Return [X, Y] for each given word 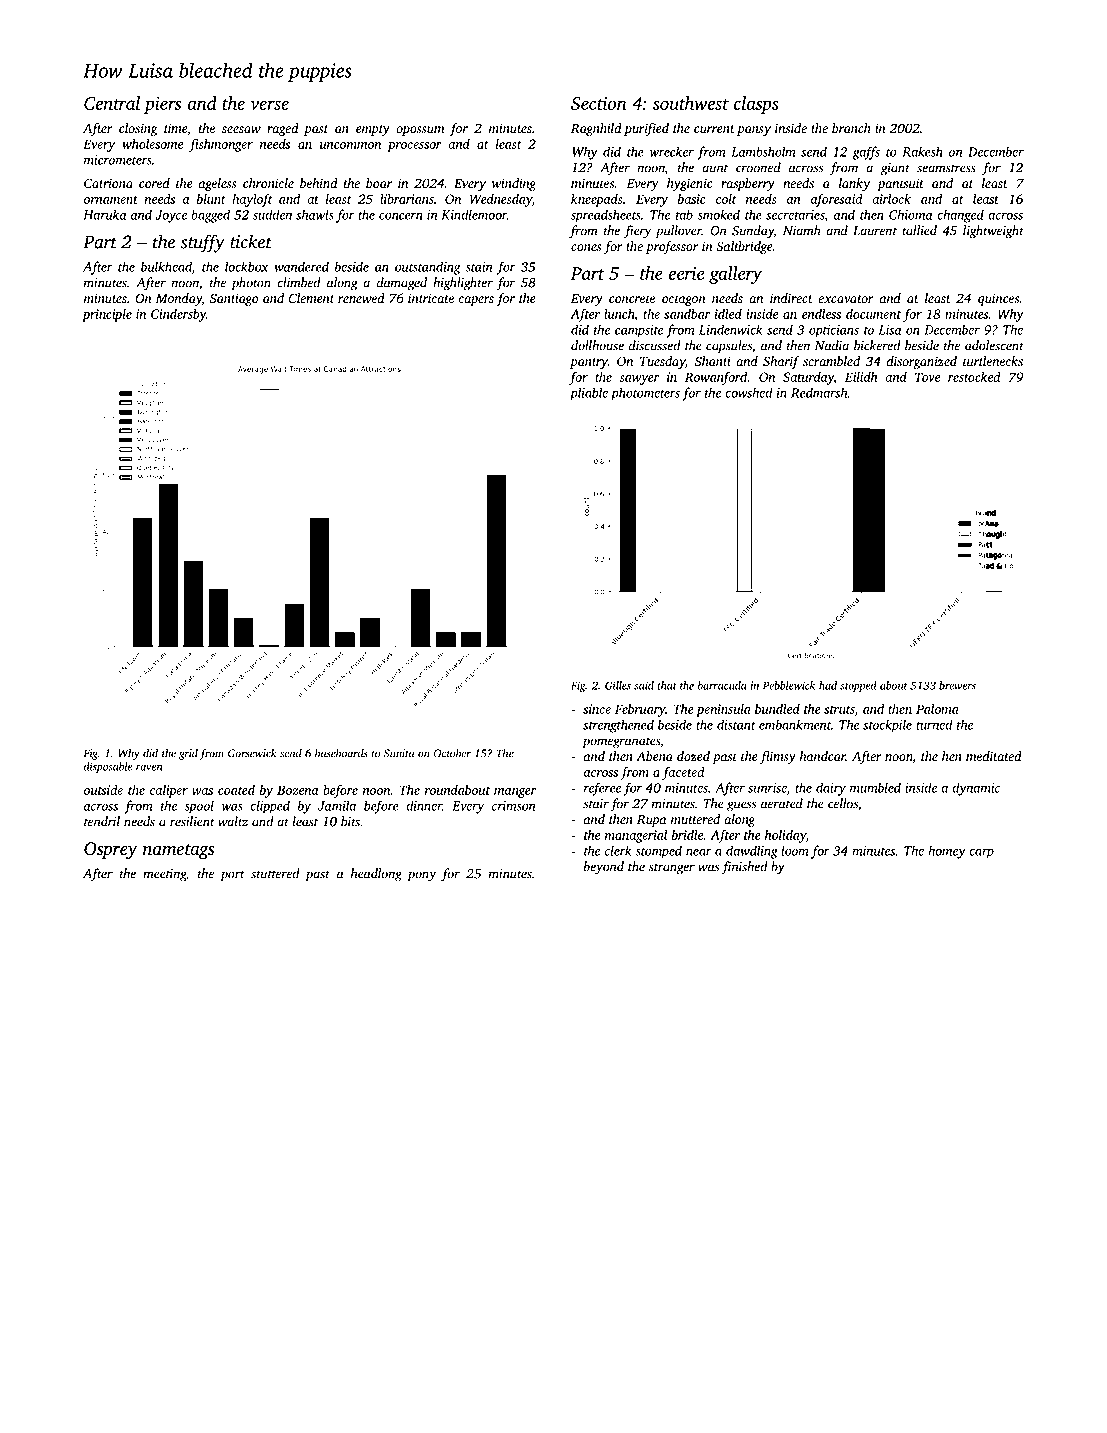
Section [599, 103]
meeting [164, 875]
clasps [756, 105]
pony [421, 876]
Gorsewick [252, 753]
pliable [589, 394]
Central [112, 103]
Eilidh [861, 377]
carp [981, 853]
